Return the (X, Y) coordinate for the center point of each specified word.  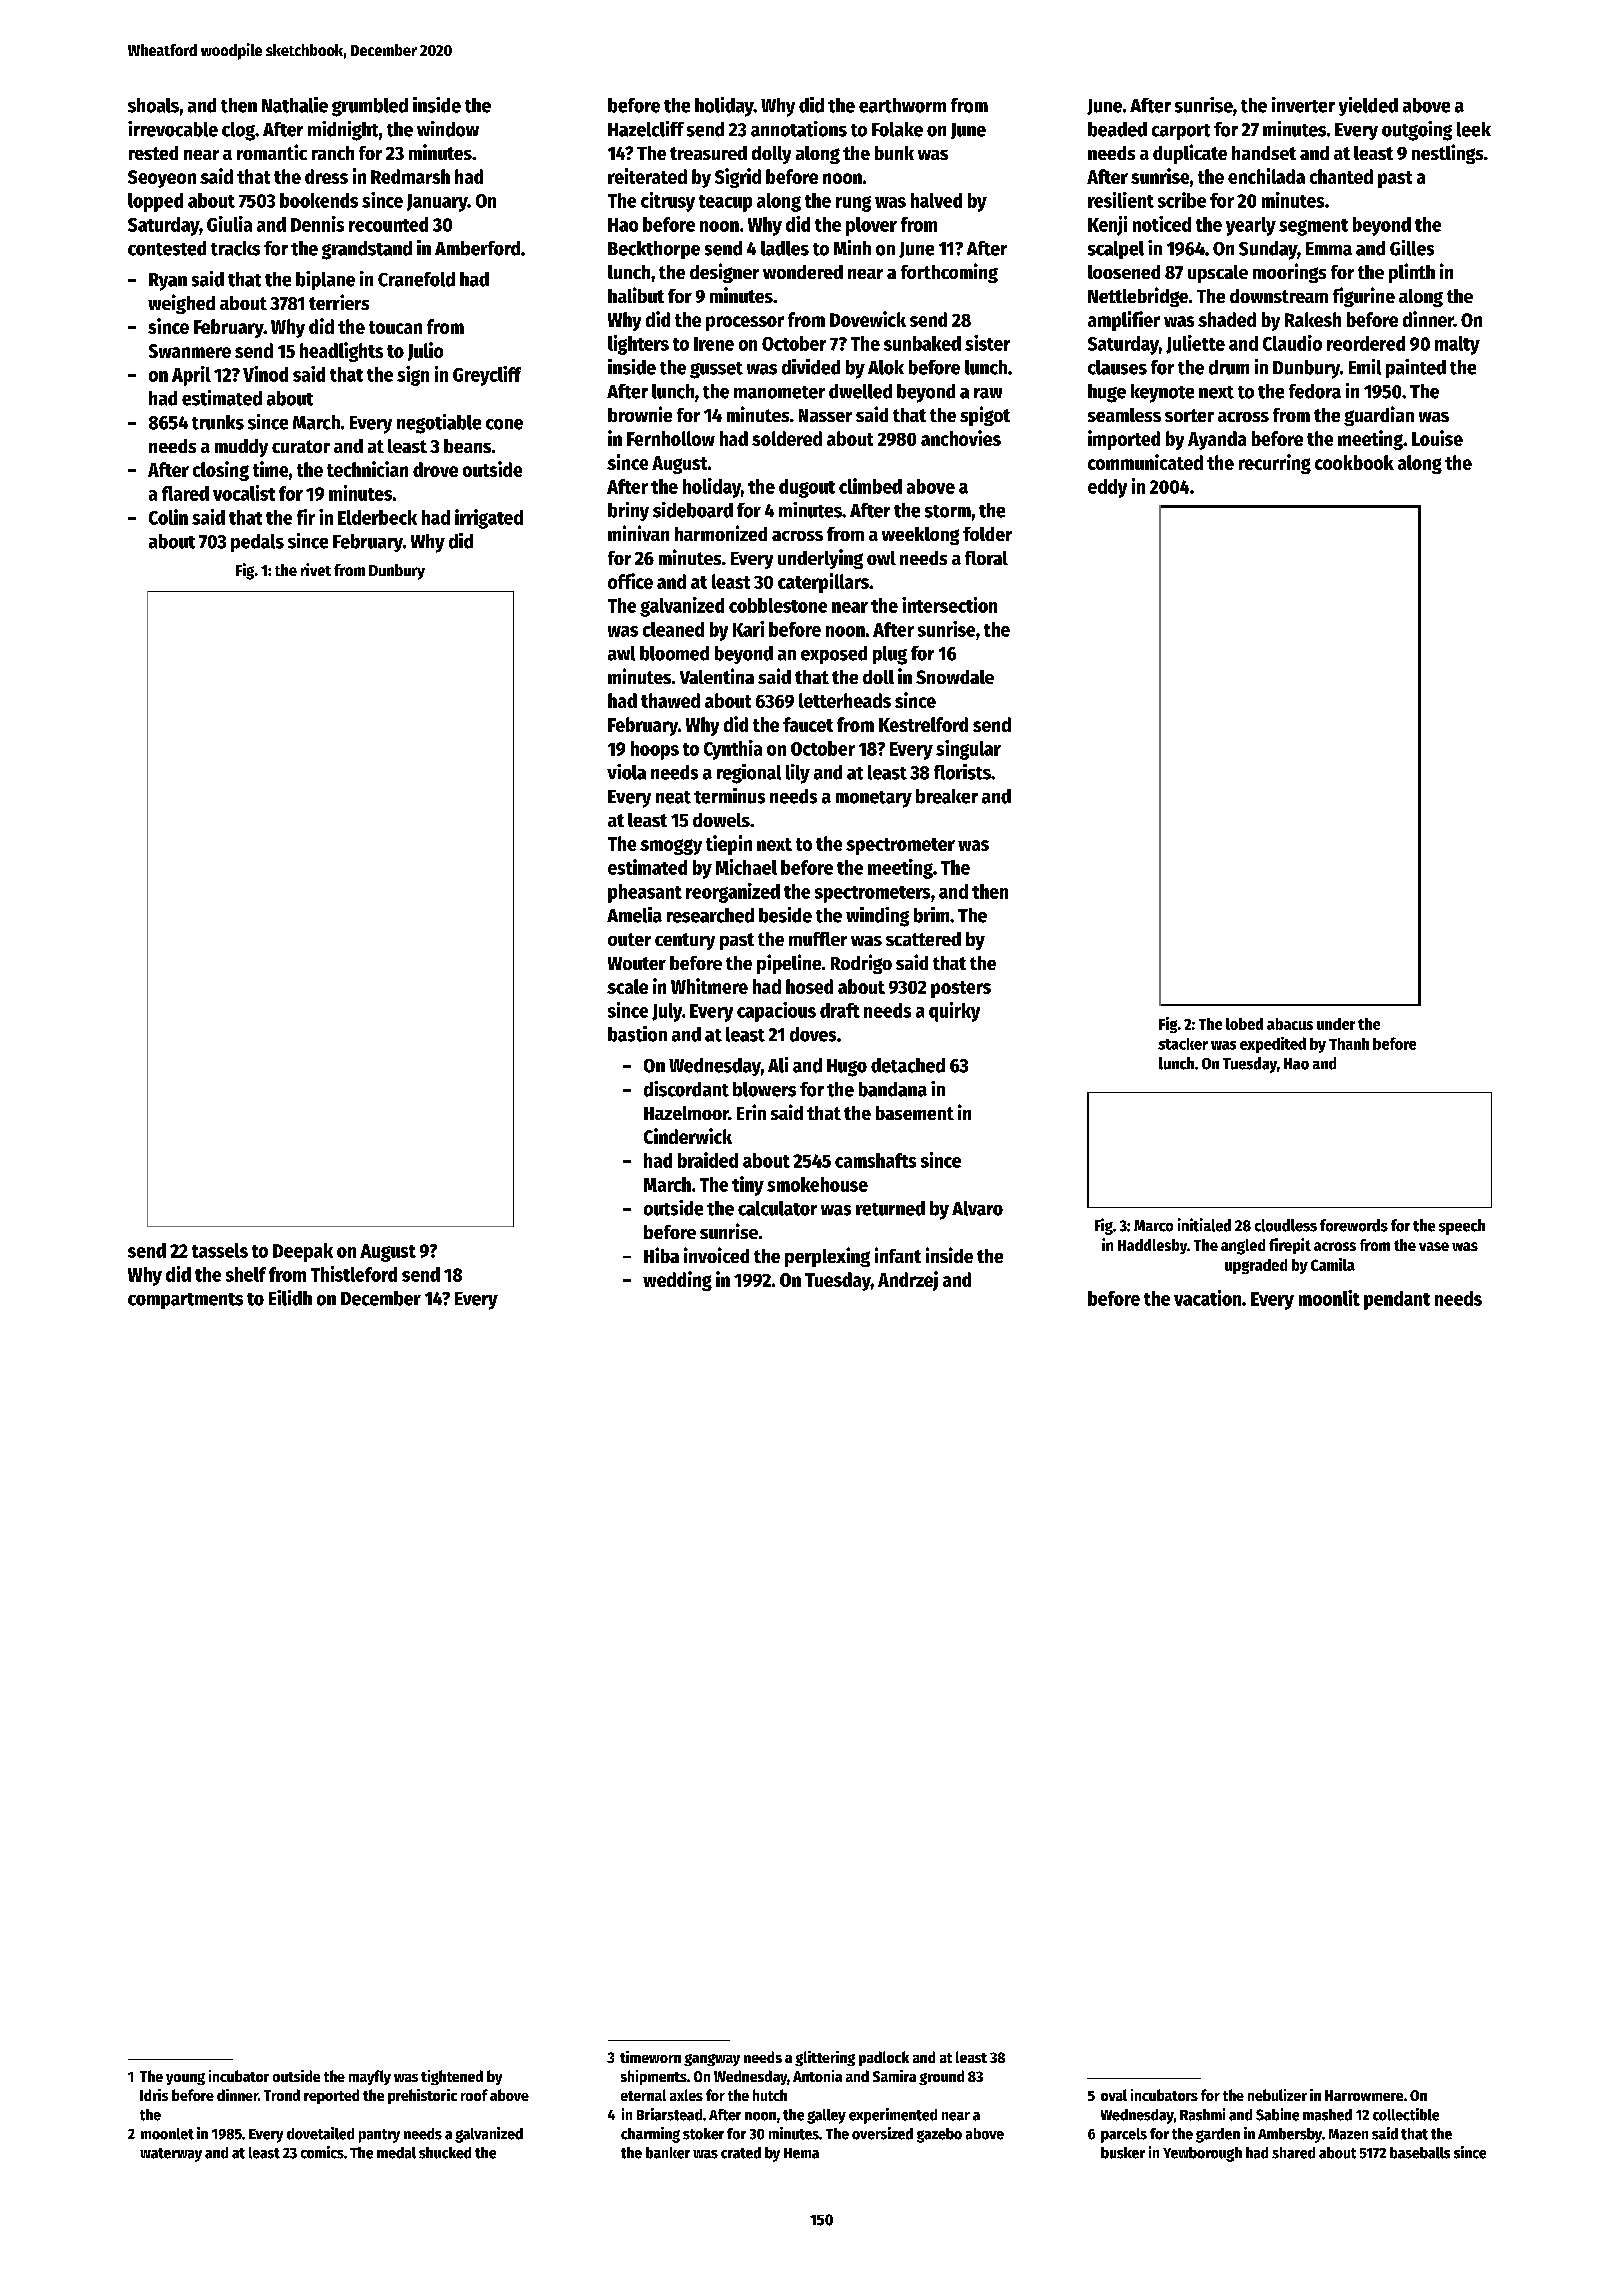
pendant (1397, 1300)
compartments (185, 1301)
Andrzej (908, 1281)
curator (301, 446)
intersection (949, 605)
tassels (220, 1250)
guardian (1379, 416)
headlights (341, 352)
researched (710, 915)
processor (745, 323)
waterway (171, 2155)
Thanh (1349, 1044)
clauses (1117, 367)
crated (741, 2153)
